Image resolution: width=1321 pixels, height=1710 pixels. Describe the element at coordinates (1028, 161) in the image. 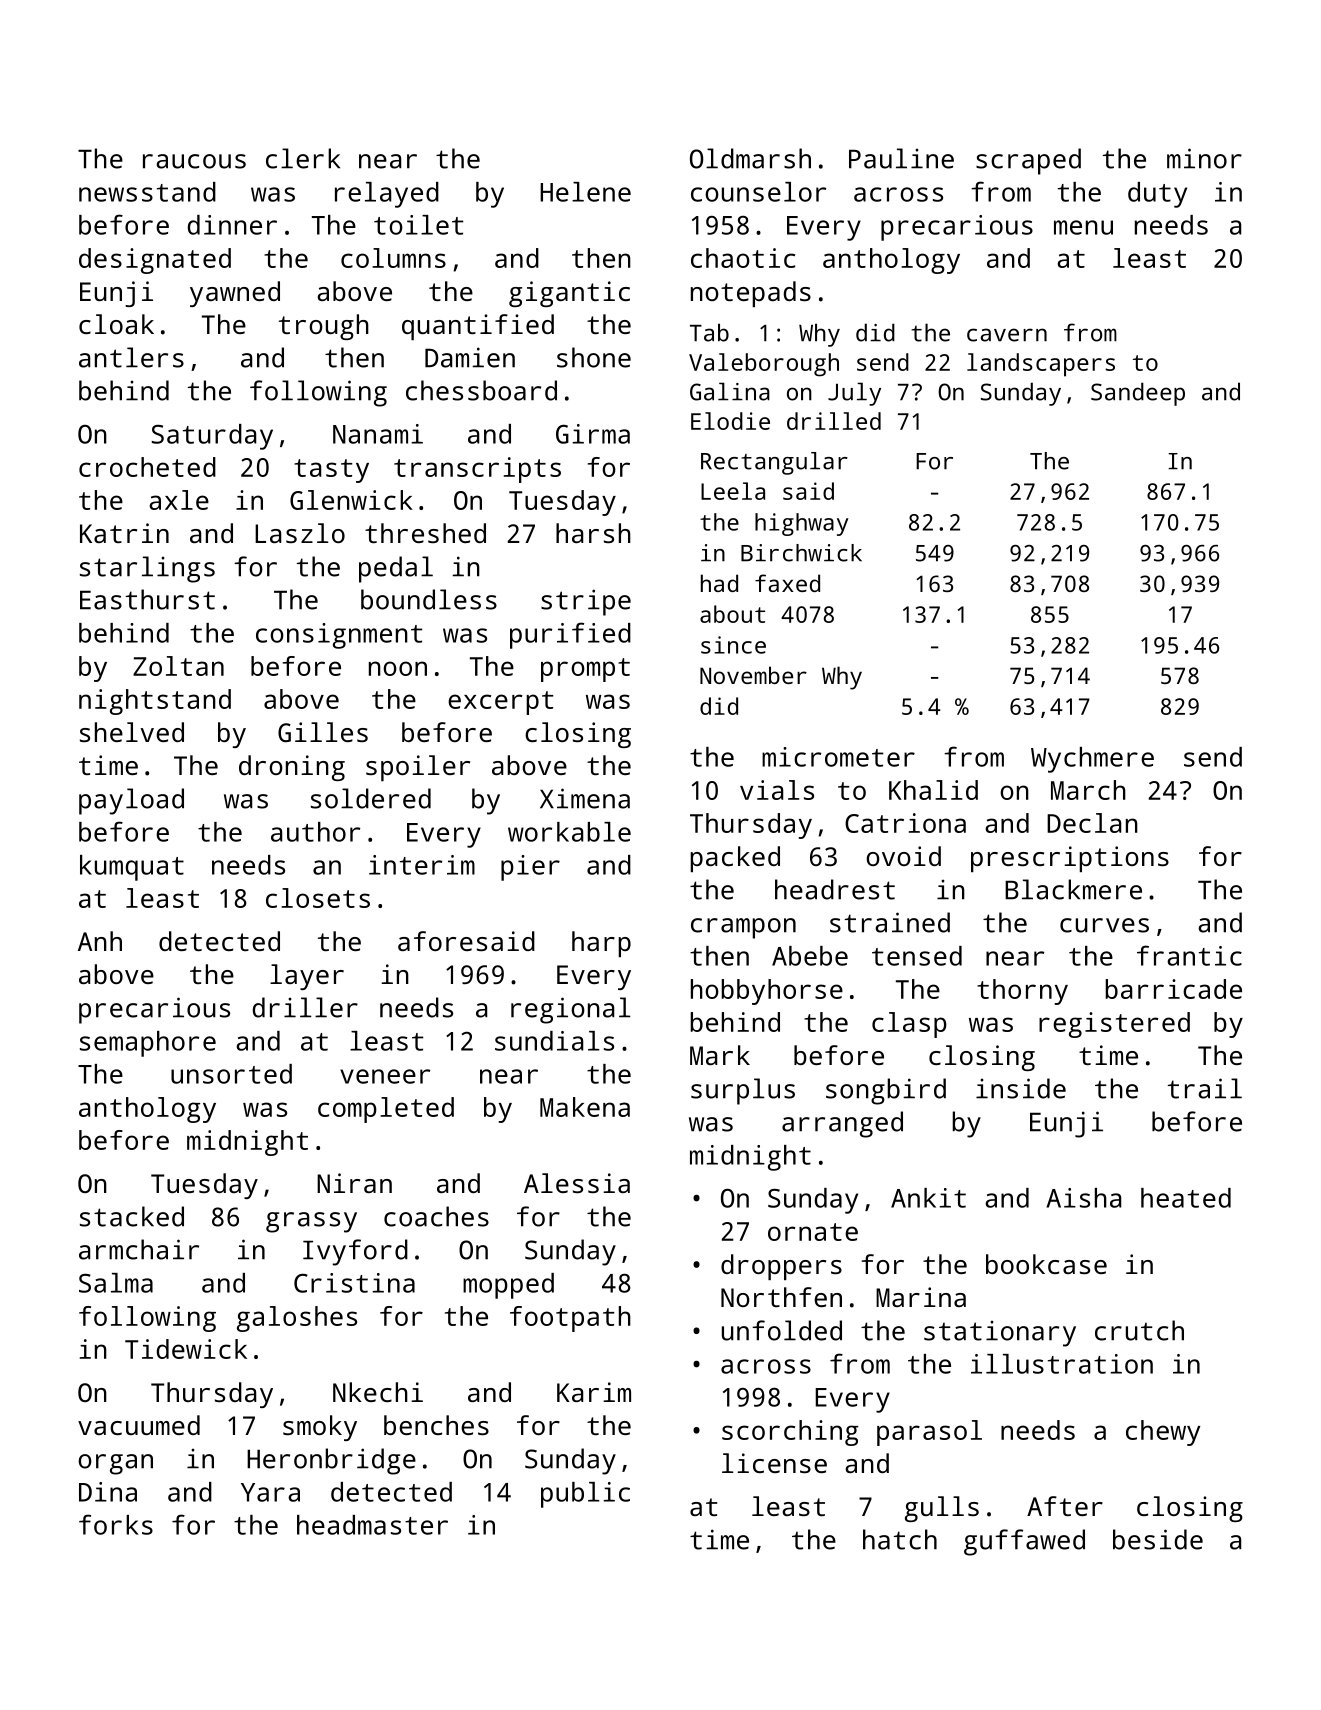

I see `scraped` at that location.
